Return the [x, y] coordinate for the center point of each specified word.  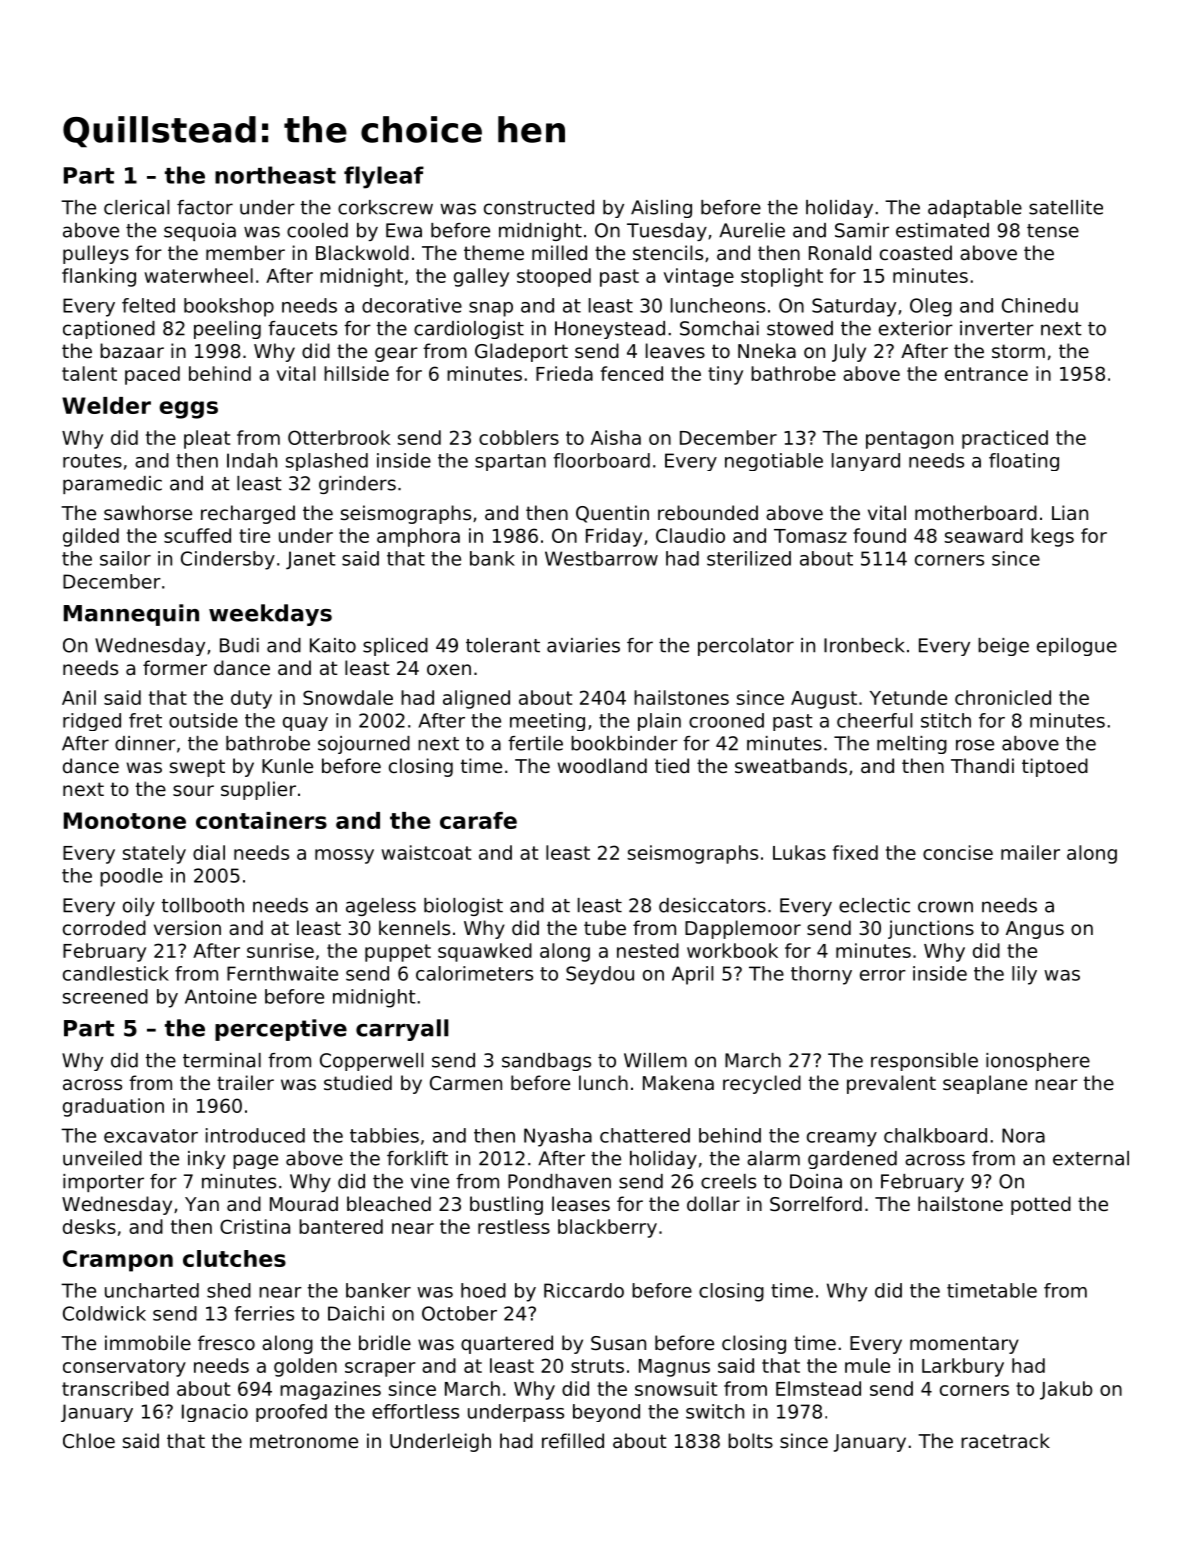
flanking [99, 277]
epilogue [1077, 647]
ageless [381, 907]
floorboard [601, 460]
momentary [964, 1345]
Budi [239, 645]
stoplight [782, 277]
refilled [573, 1440]
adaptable [975, 209]
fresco [226, 1342]
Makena [678, 1082]
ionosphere [1038, 1062]
